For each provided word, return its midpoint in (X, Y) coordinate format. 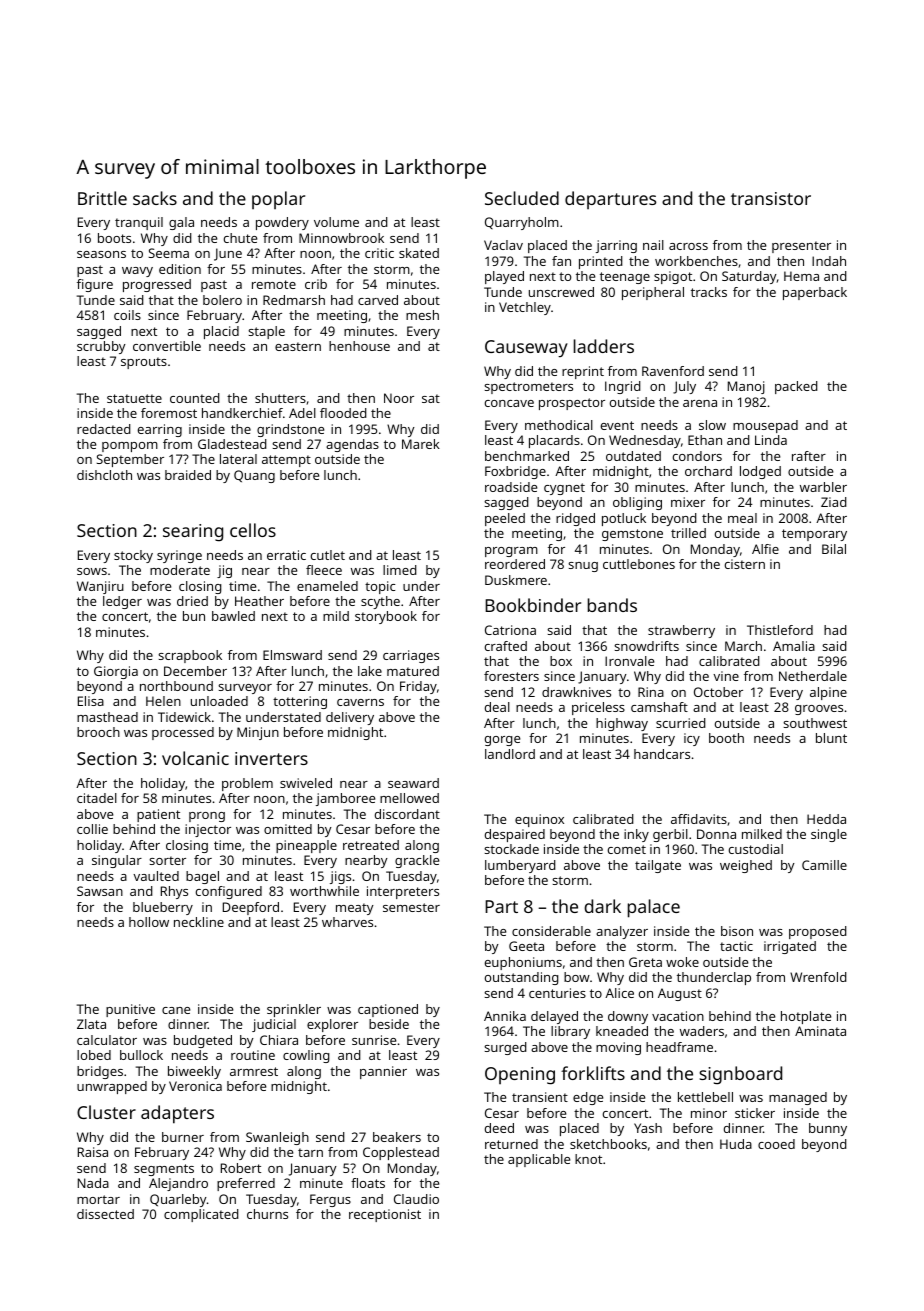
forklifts (593, 1073)
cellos (253, 530)
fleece (324, 570)
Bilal (834, 549)
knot (588, 1159)
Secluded (522, 198)
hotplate (806, 1017)
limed (400, 570)
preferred (246, 1184)
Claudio (416, 1199)
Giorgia (116, 672)
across (688, 246)
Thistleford (780, 630)
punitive (130, 1010)
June (228, 254)
